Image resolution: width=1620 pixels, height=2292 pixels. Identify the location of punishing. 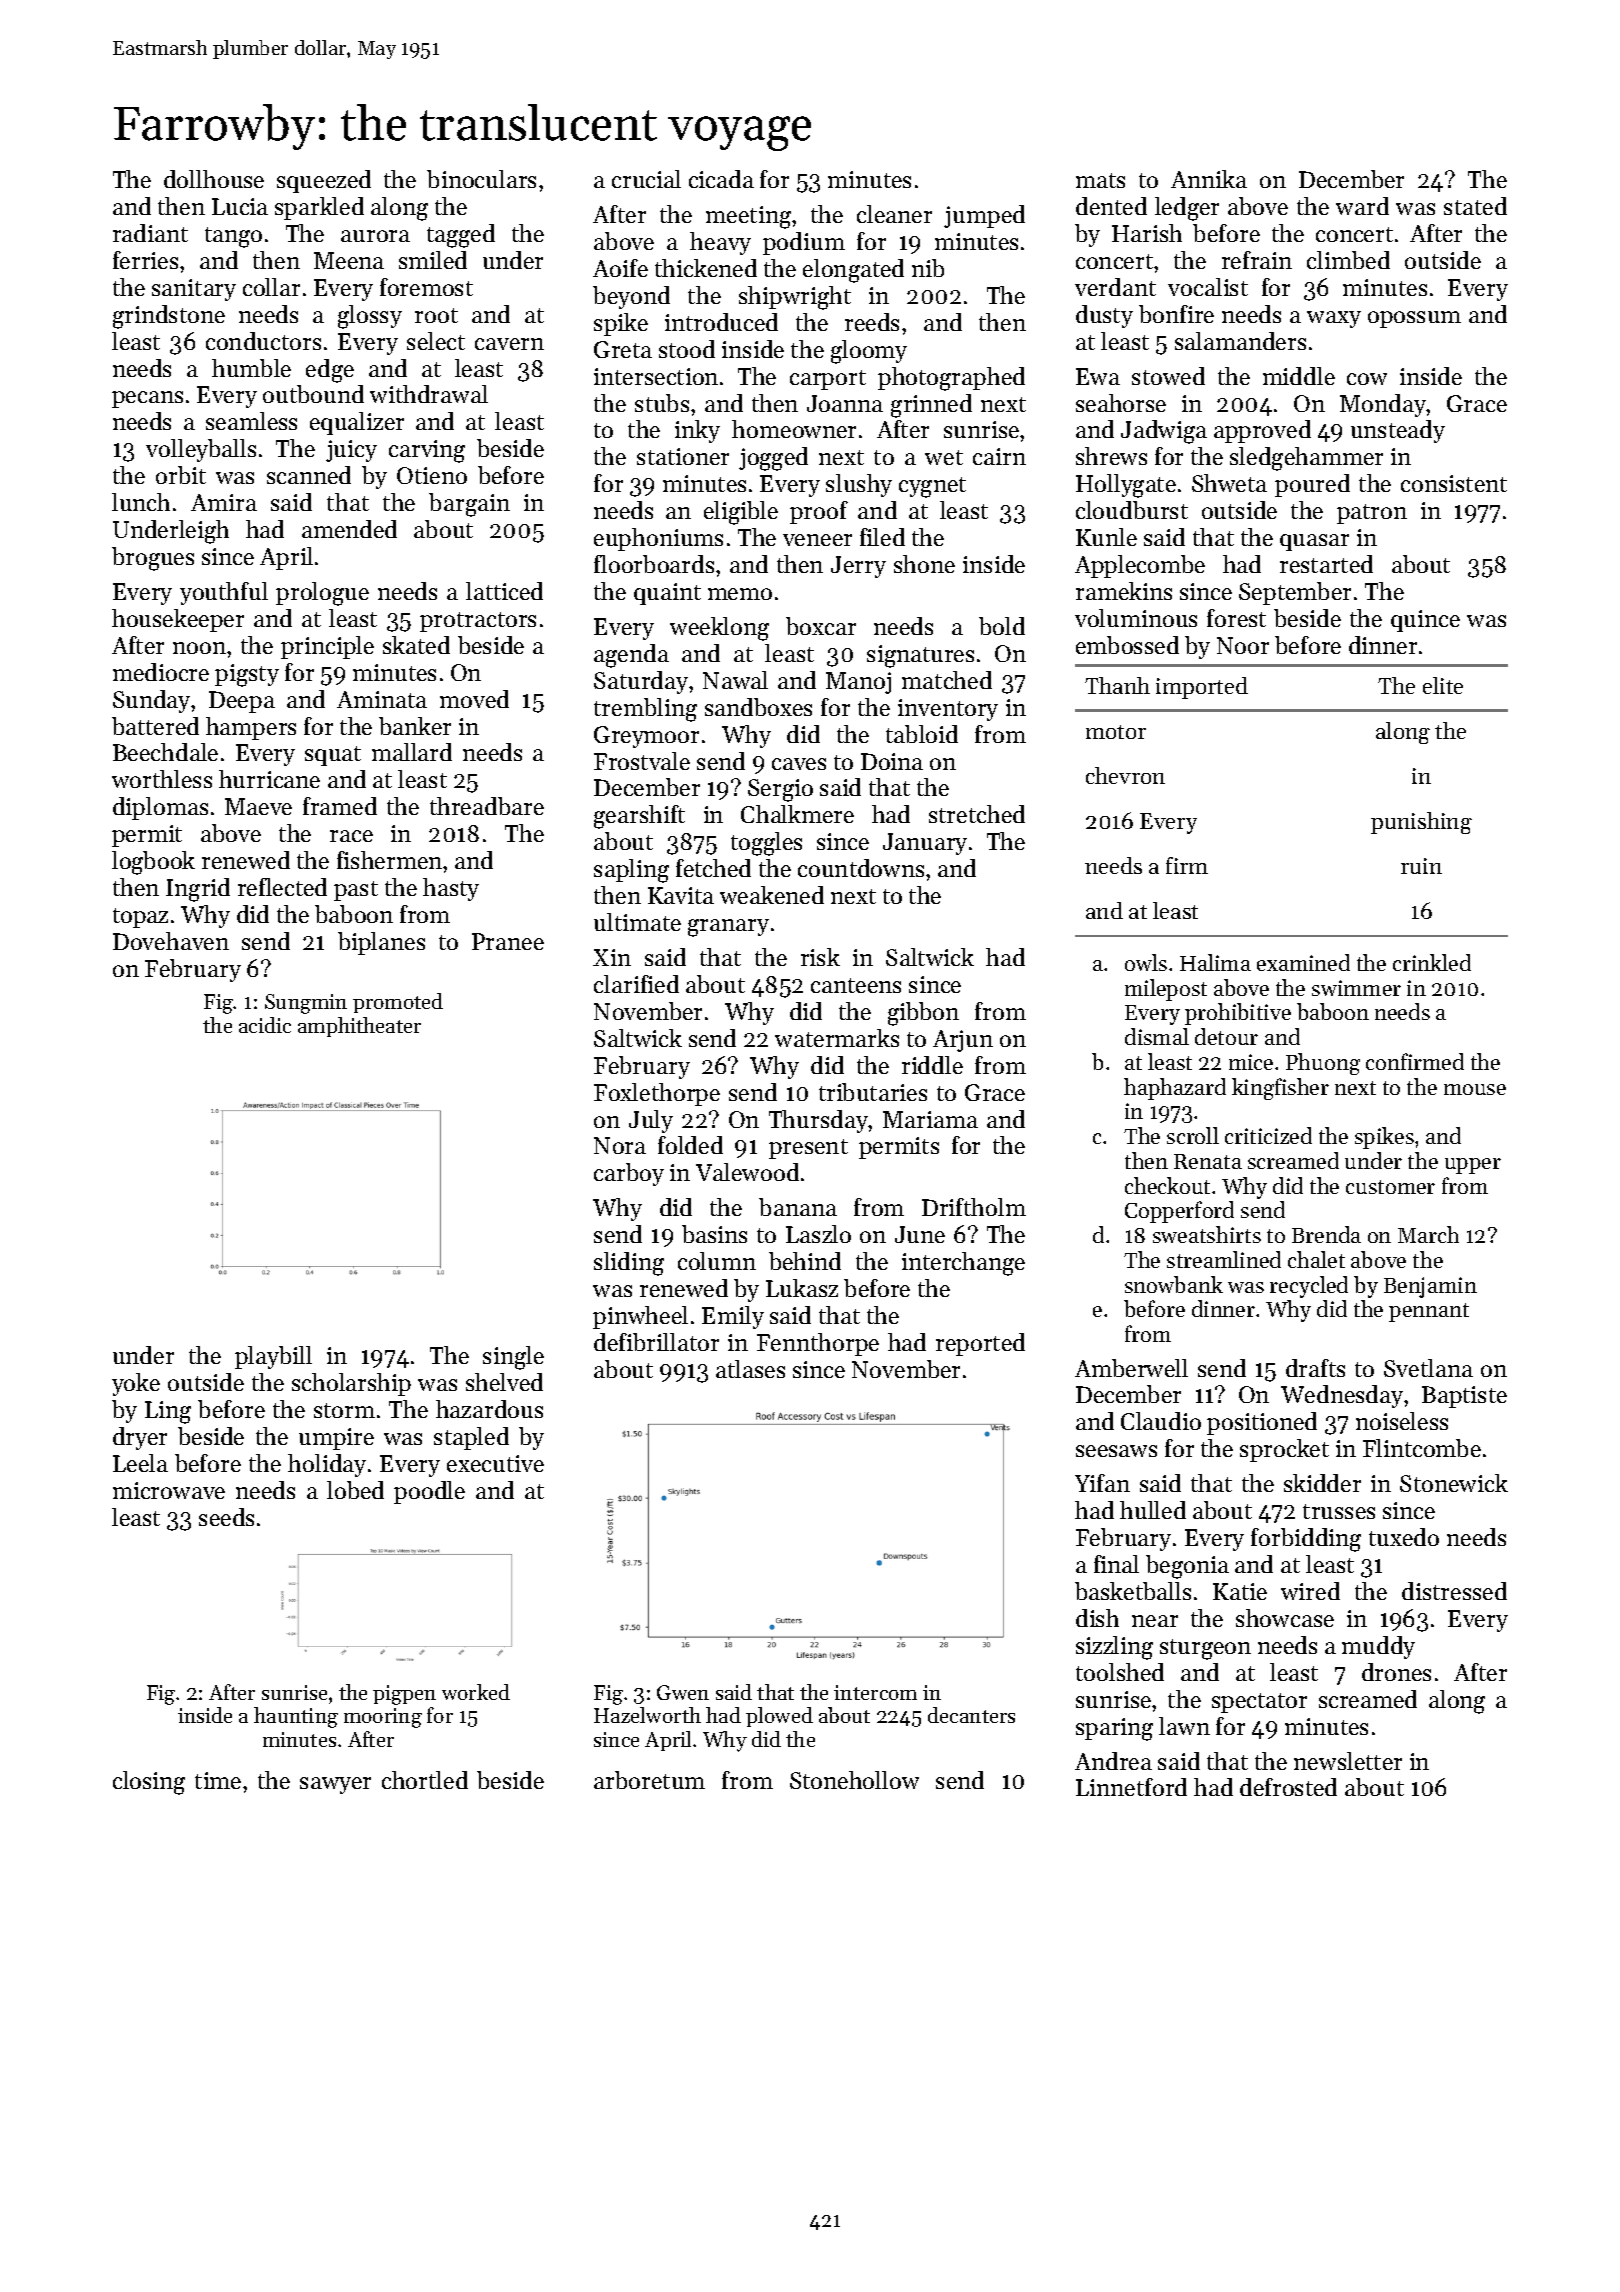
(1421, 823).
